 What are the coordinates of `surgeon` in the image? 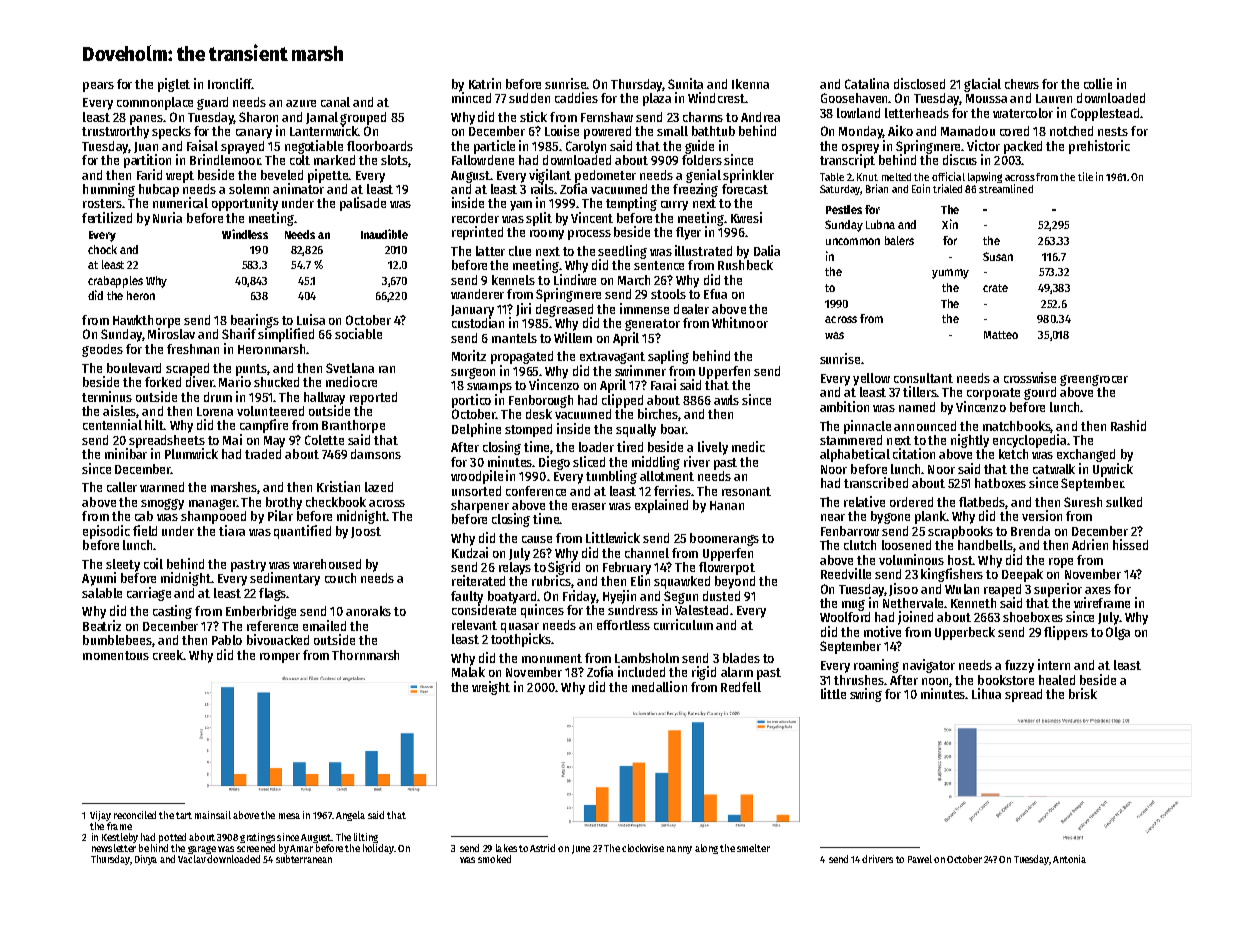 It's located at (473, 373).
